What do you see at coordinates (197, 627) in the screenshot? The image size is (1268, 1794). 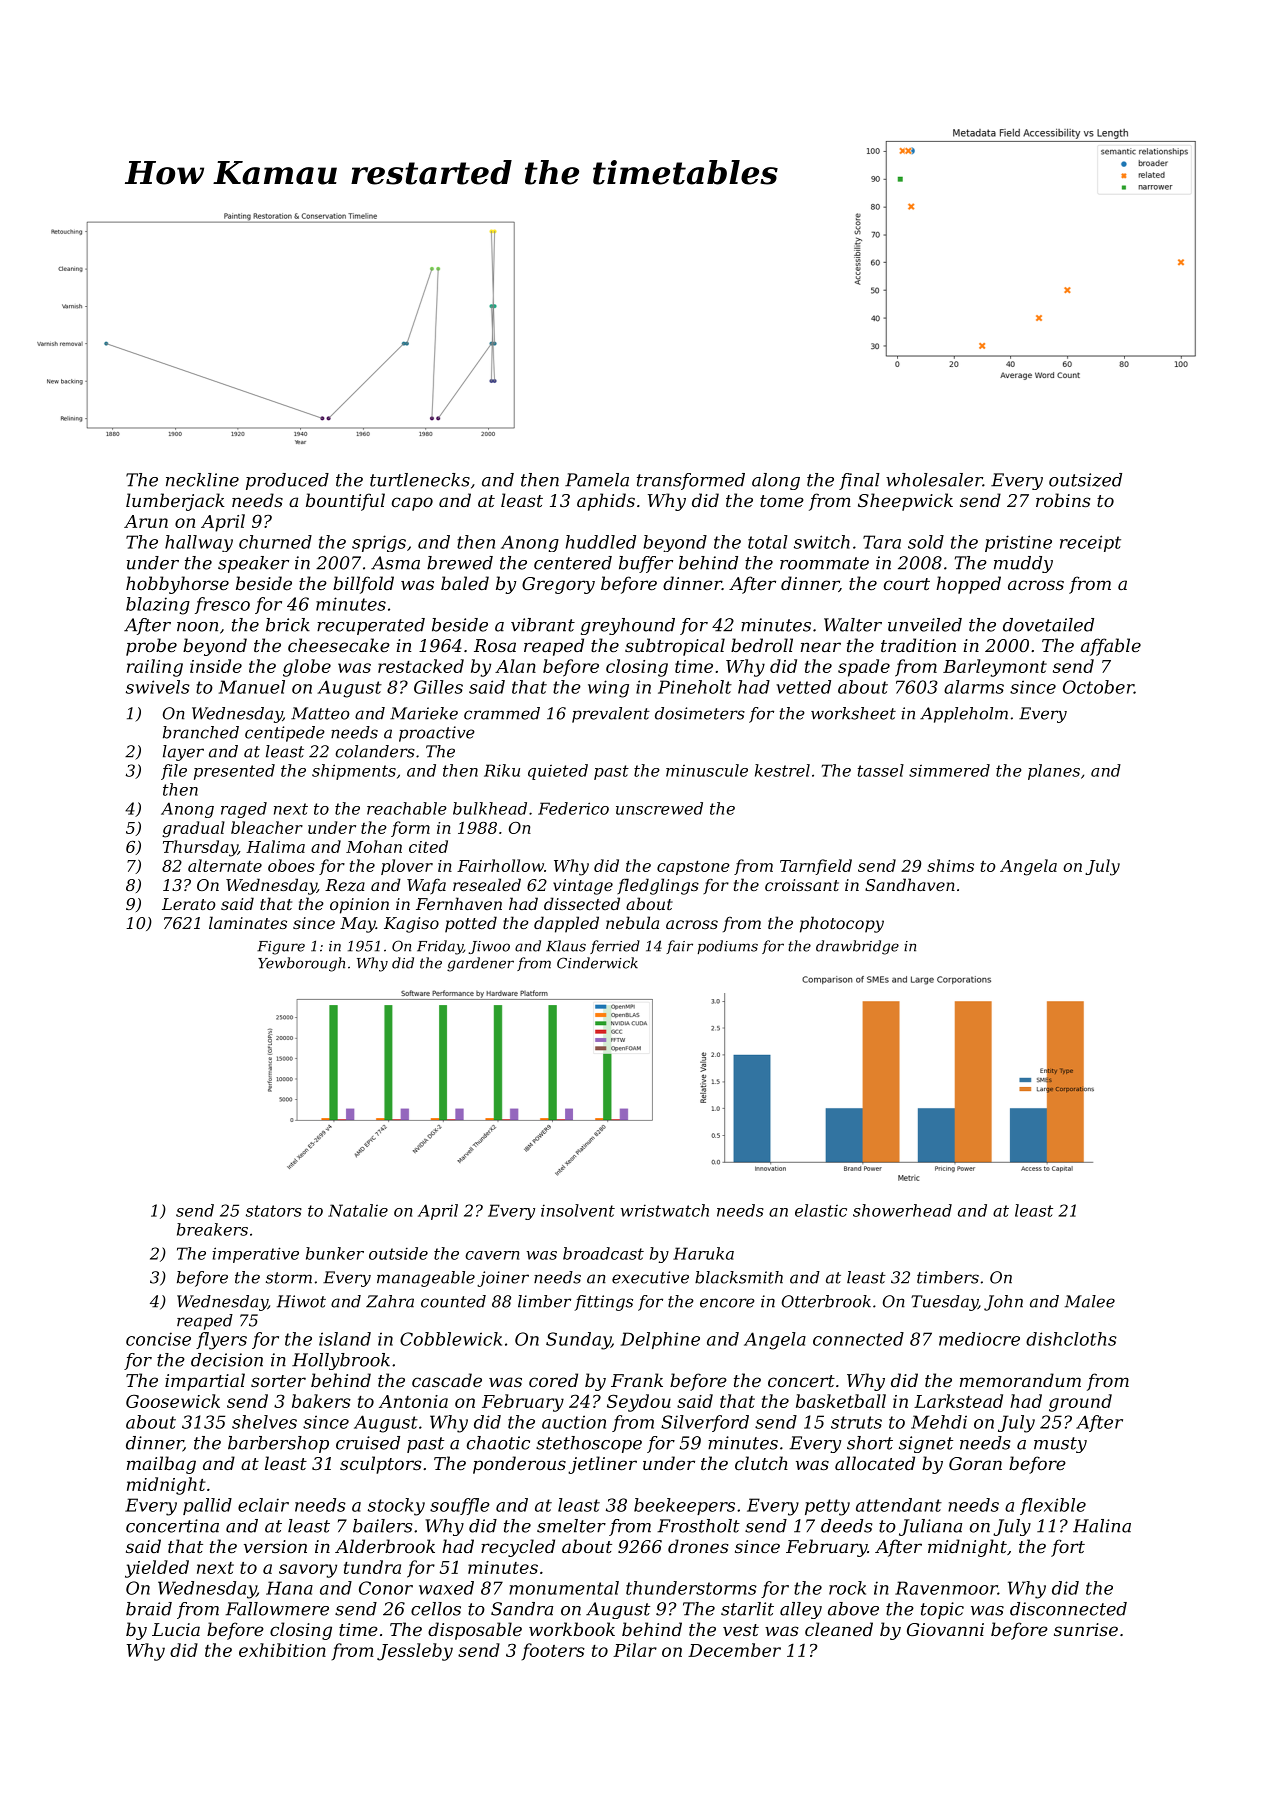 I see `noon` at bounding box center [197, 627].
